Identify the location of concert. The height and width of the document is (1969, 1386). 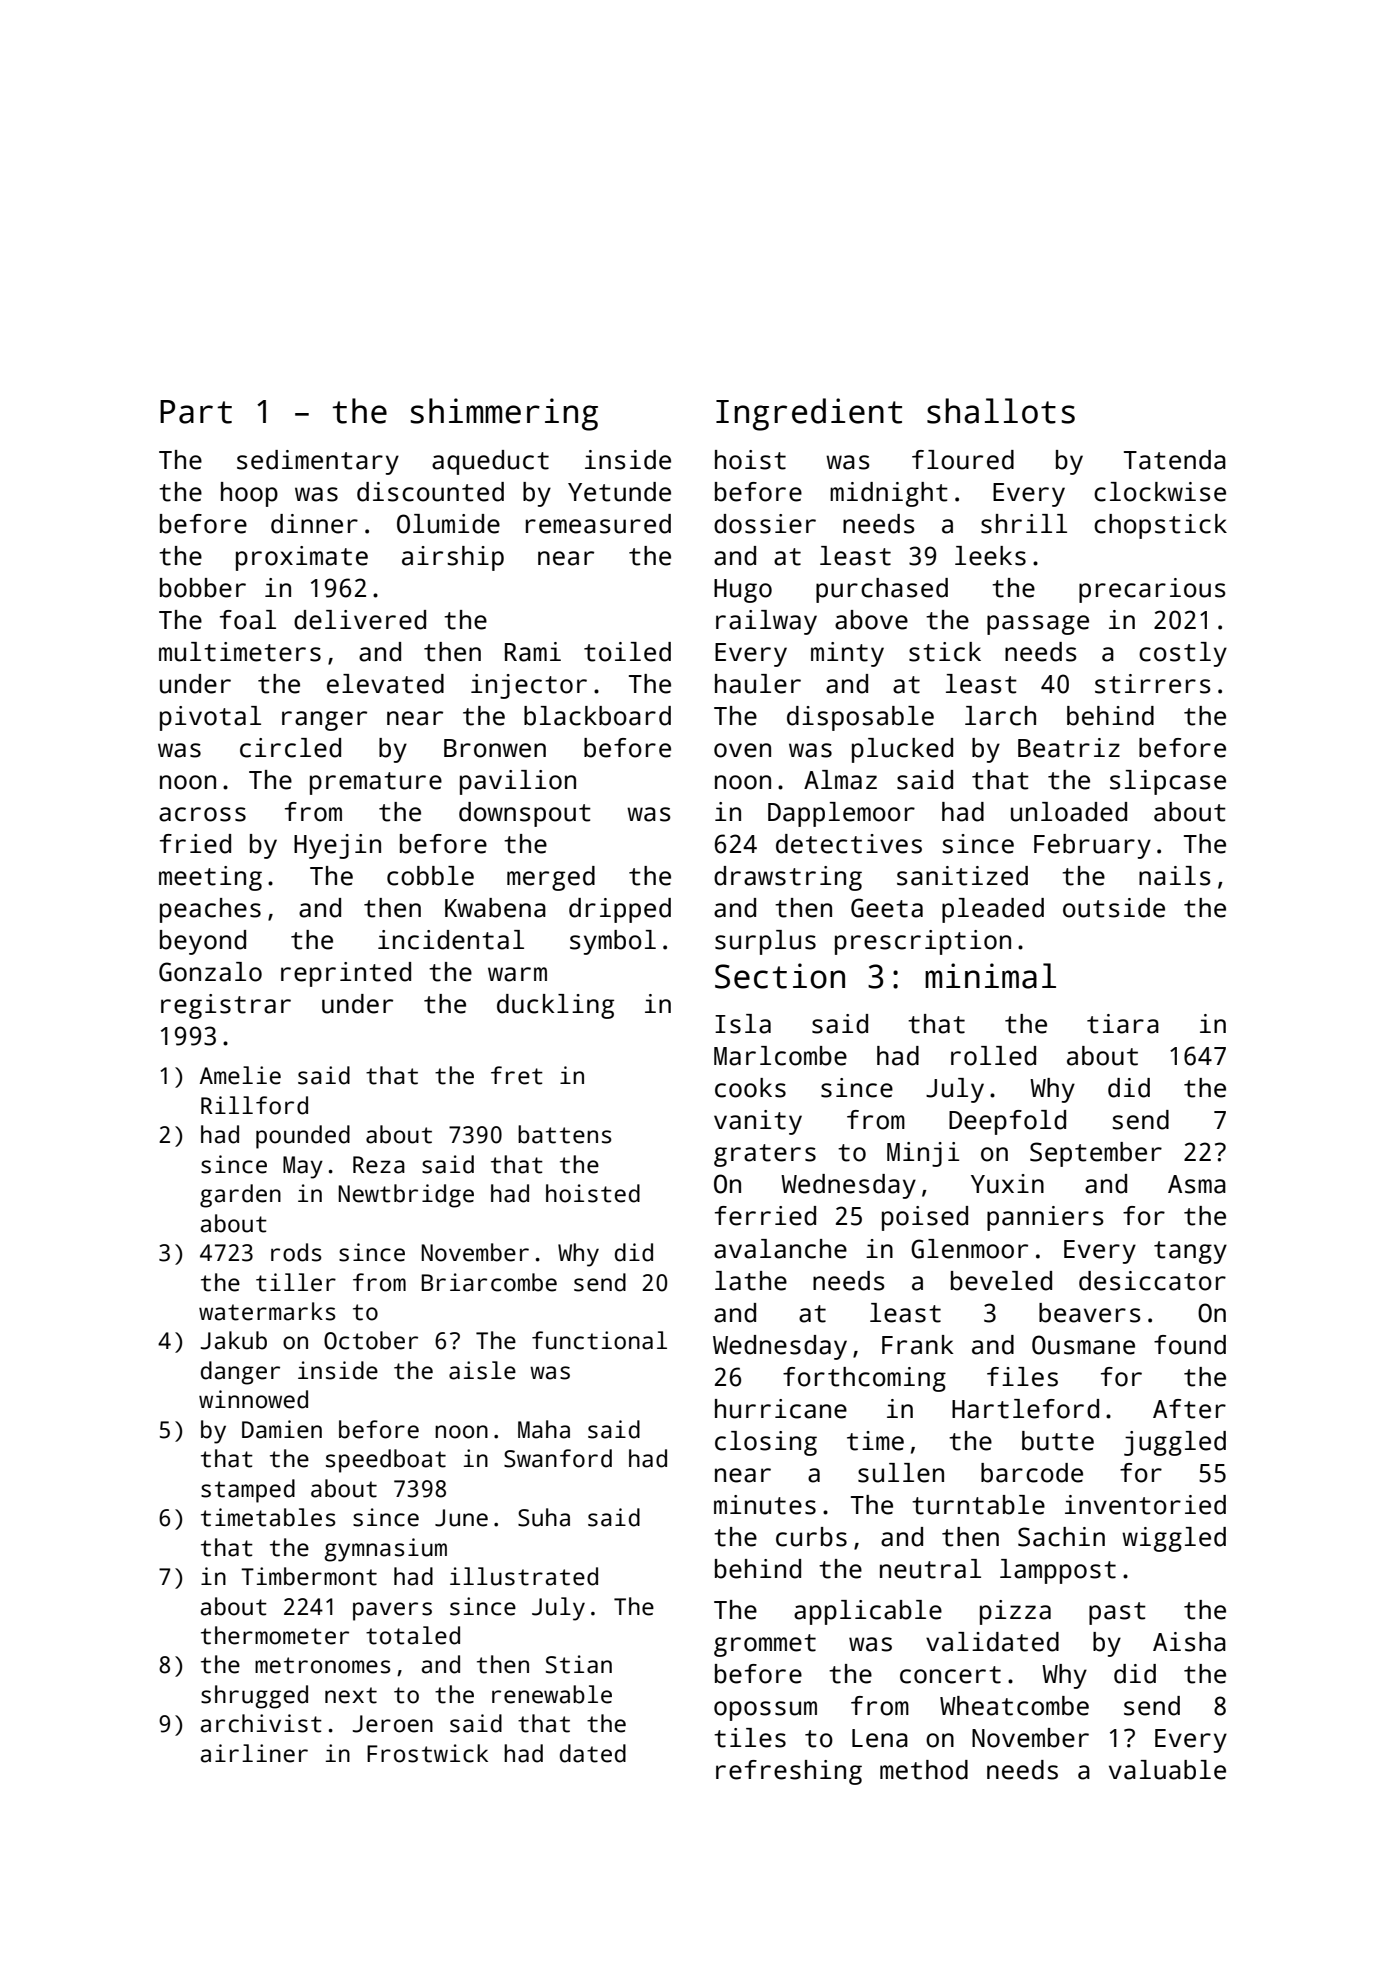
(950, 1675).
